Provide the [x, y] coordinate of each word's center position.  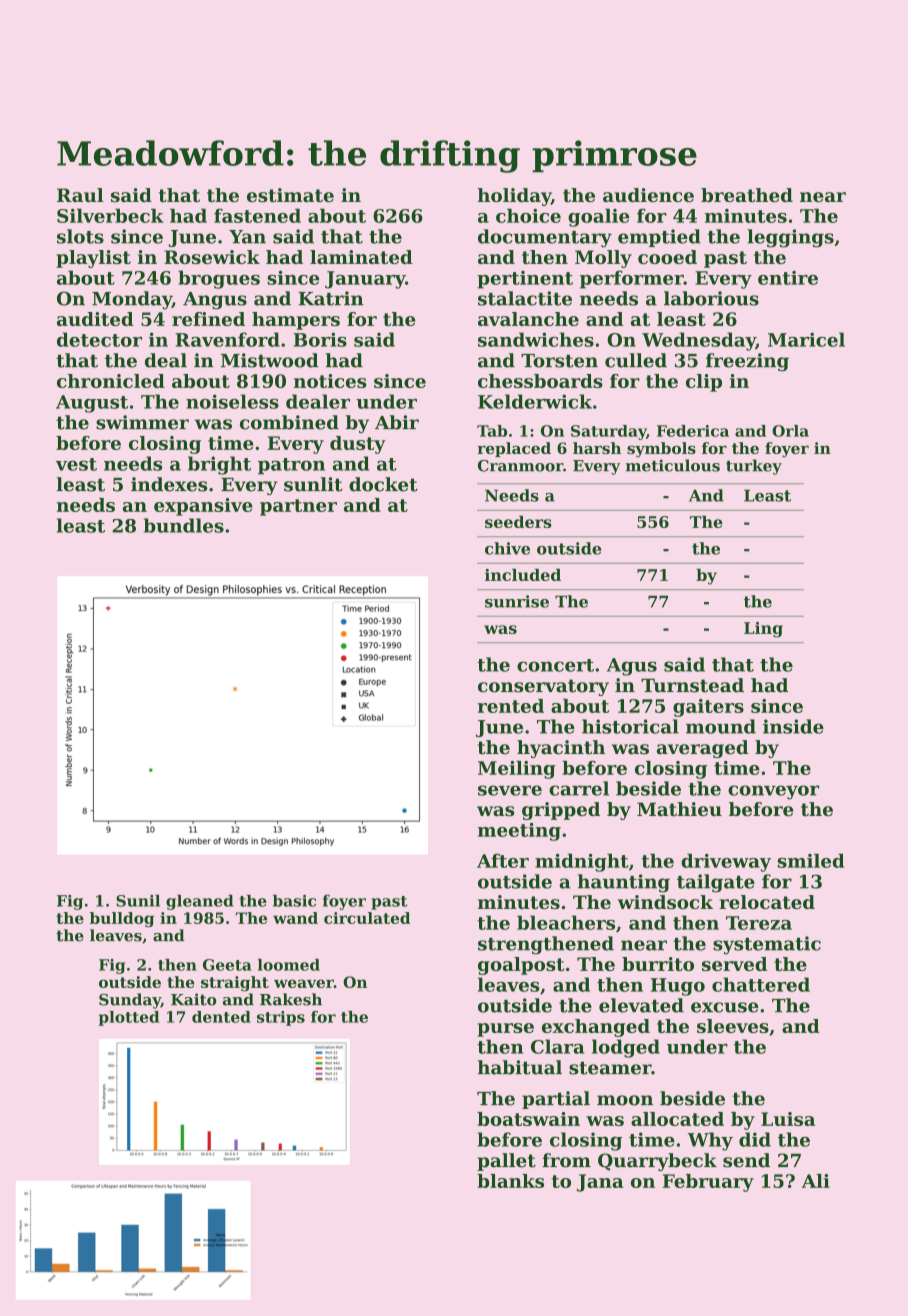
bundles [184, 525]
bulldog [122, 919]
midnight [582, 862]
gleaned [199, 902]
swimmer [142, 422]
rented [511, 706]
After [503, 861]
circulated [367, 918]
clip [704, 383]
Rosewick [212, 257]
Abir [397, 422]
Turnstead [692, 685]
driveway [726, 862]
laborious [711, 298]
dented [221, 1017]
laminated [361, 257]
